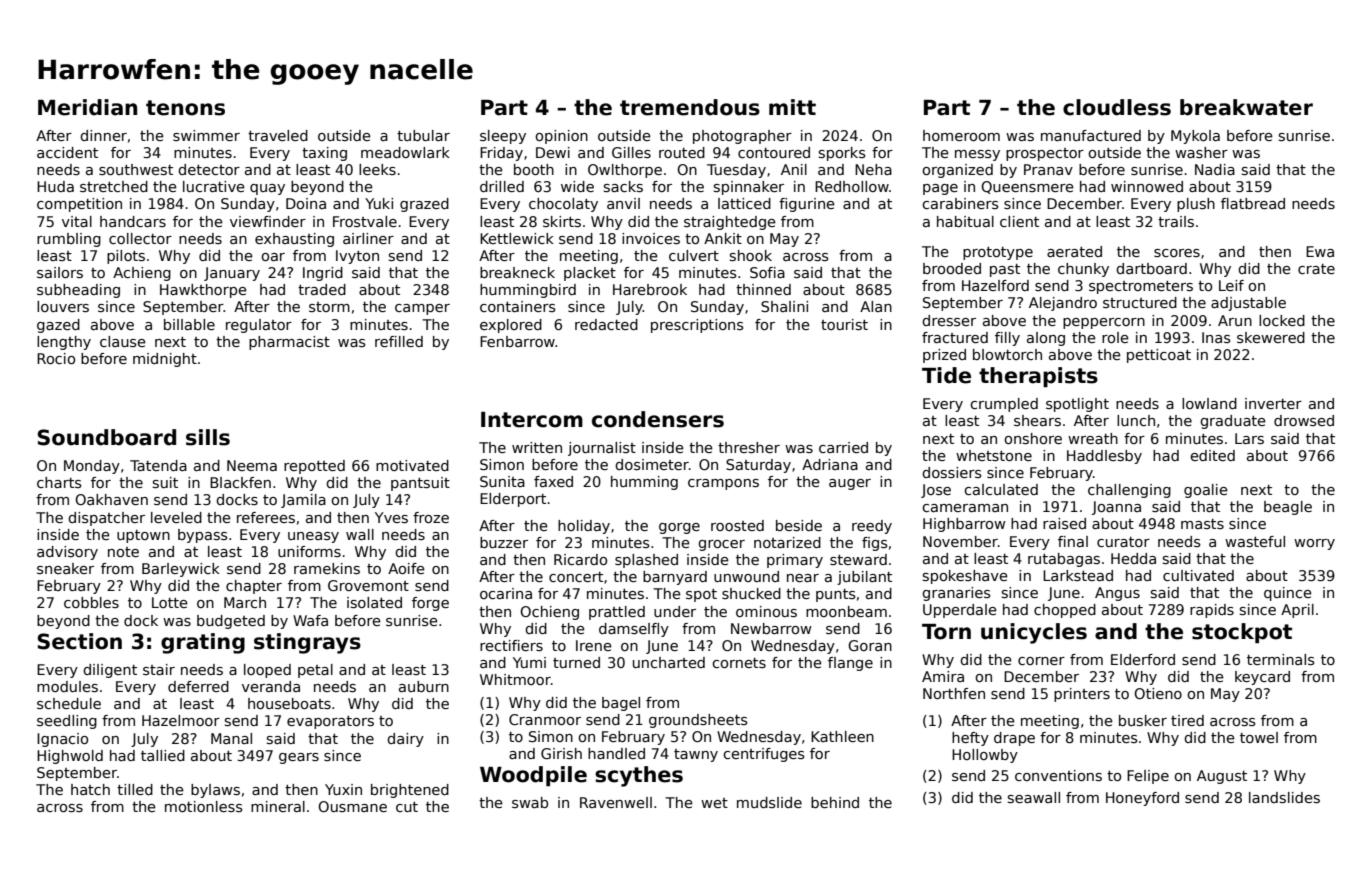 This page has height=887, width=1372. I want to click on Haddlesby, so click(1104, 457).
